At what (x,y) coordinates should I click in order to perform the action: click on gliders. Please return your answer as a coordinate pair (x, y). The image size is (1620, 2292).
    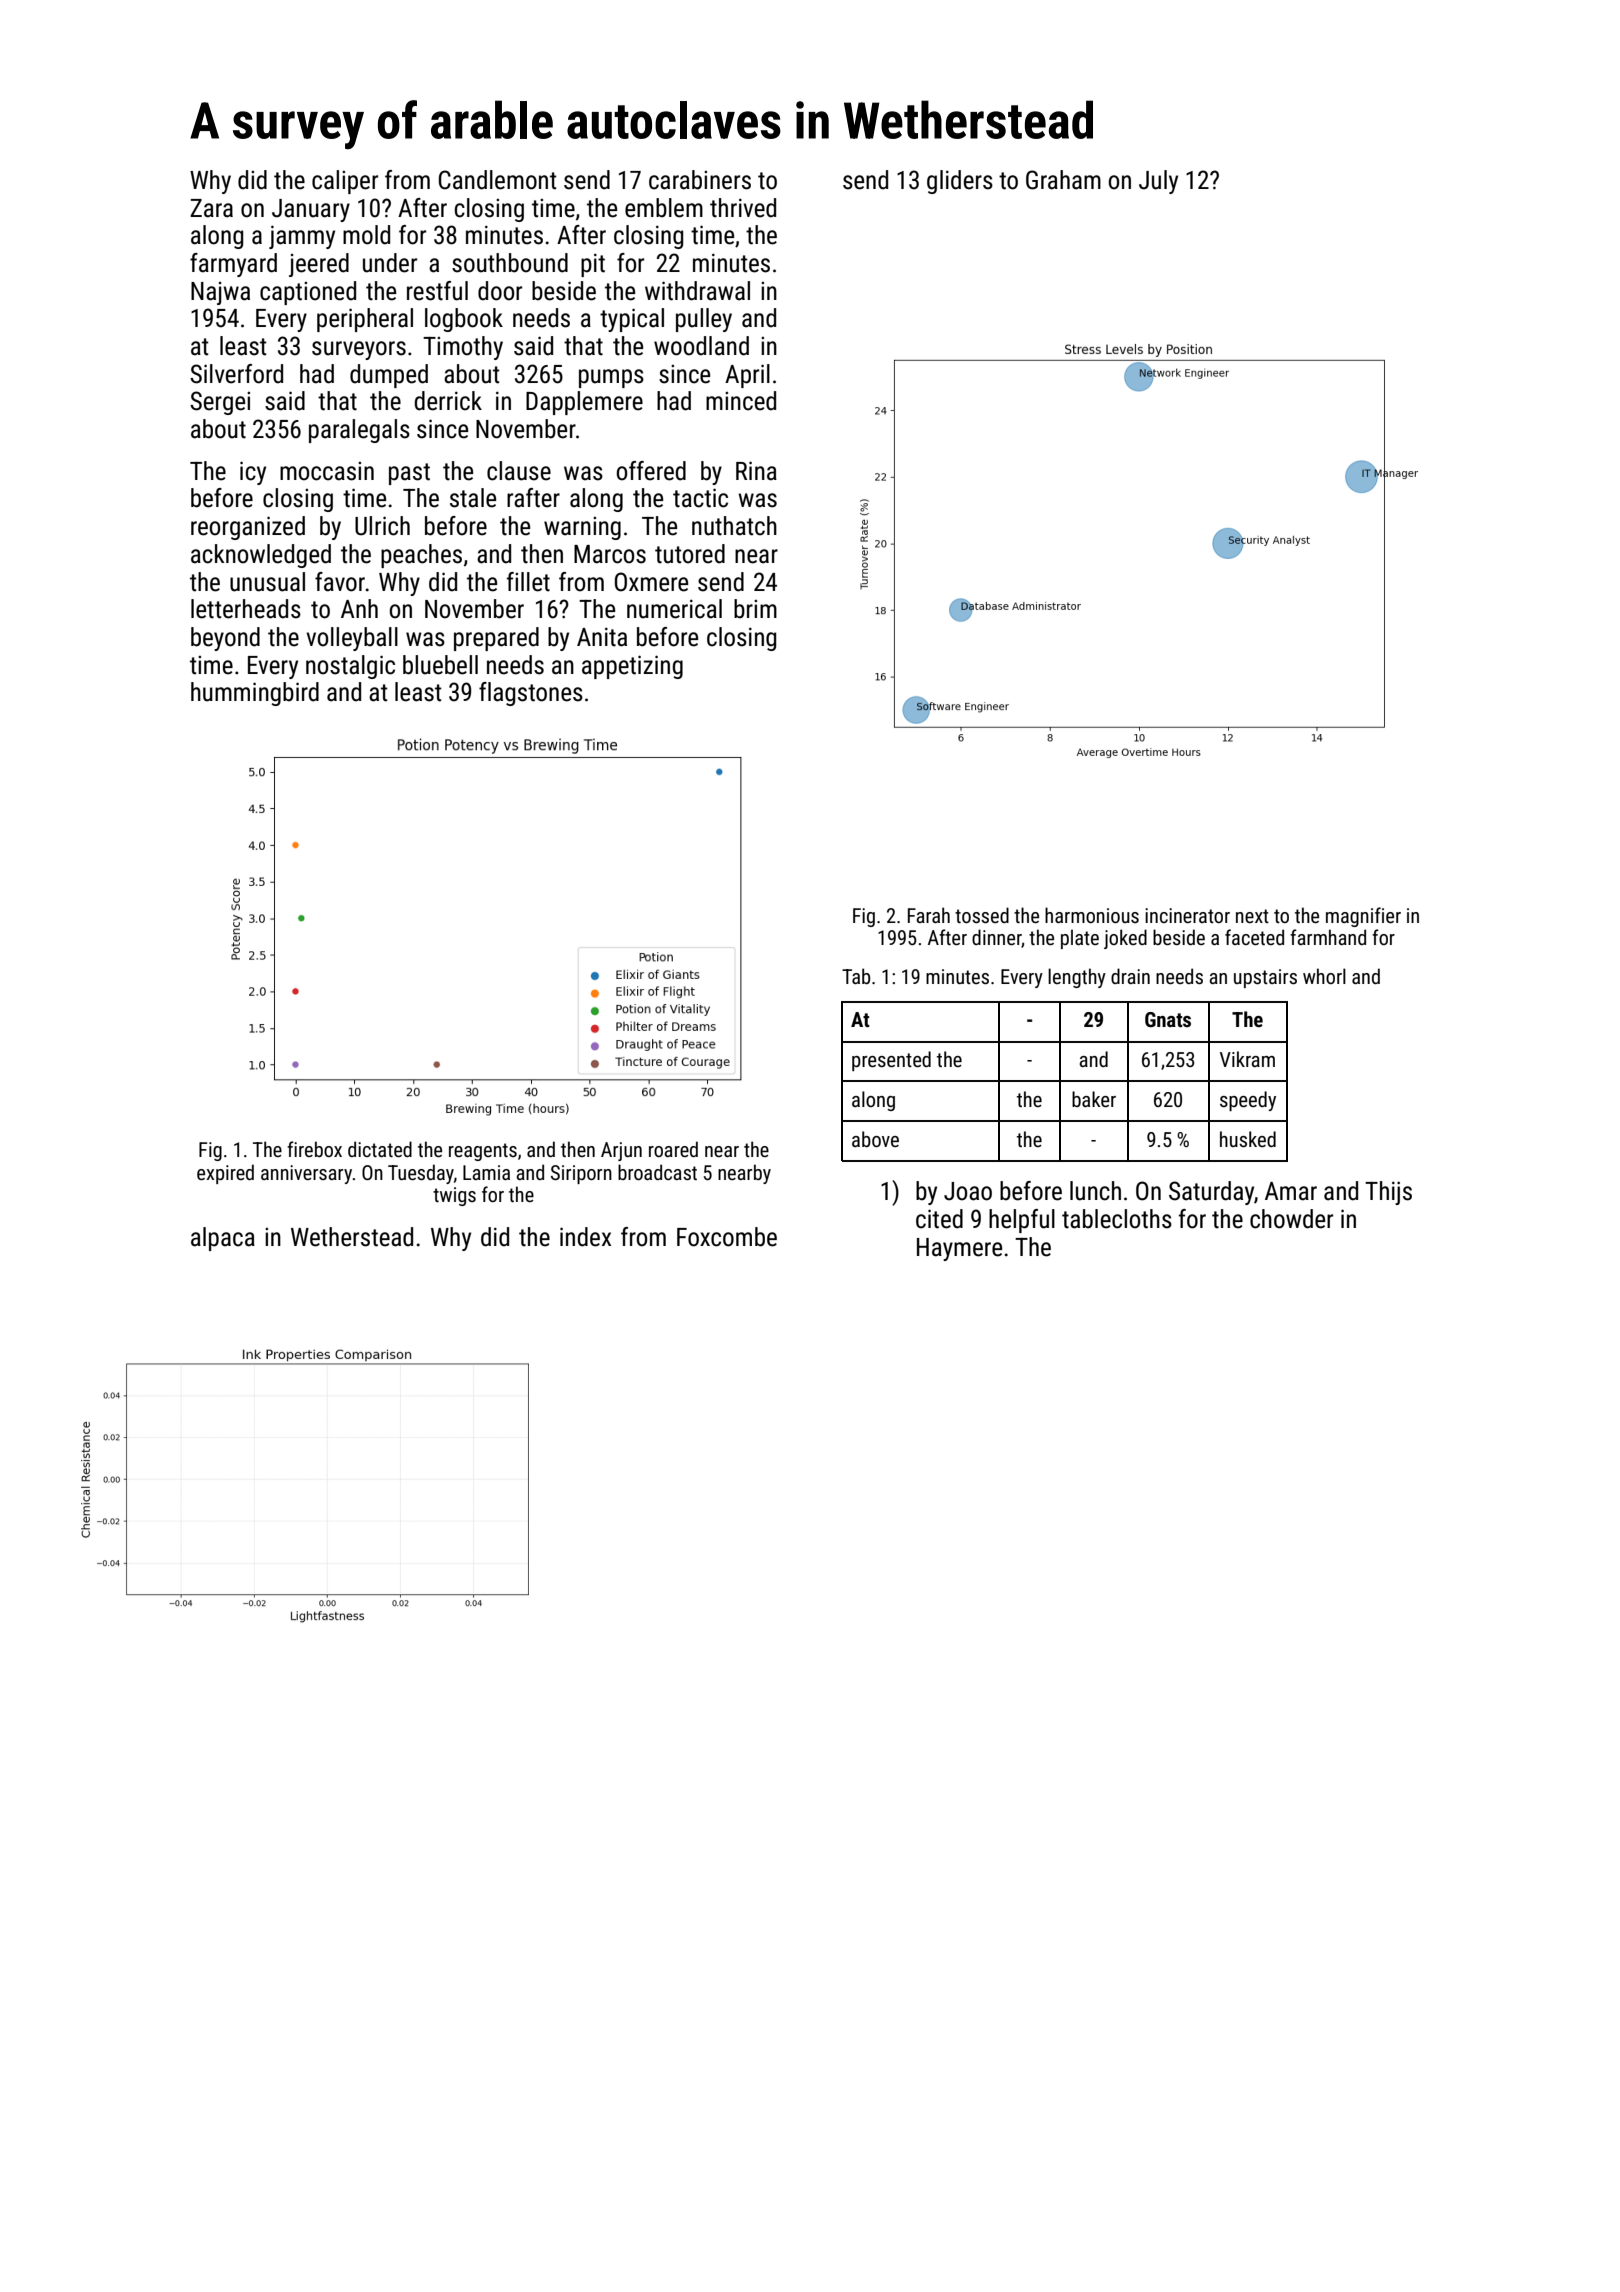
    Looking at the image, I should click on (960, 182).
